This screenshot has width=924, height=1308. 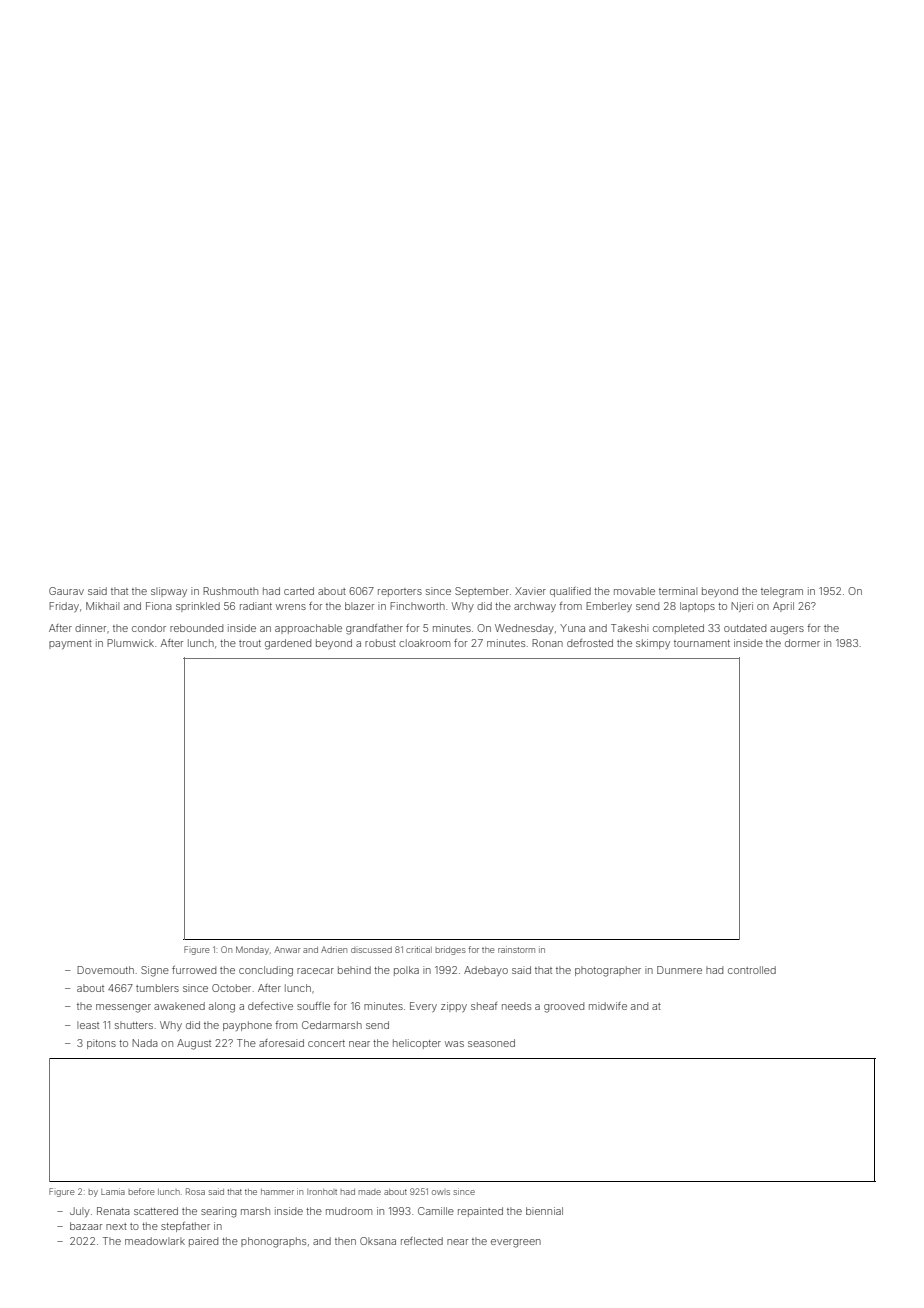 I want to click on bridges, so click(x=450, y=950).
